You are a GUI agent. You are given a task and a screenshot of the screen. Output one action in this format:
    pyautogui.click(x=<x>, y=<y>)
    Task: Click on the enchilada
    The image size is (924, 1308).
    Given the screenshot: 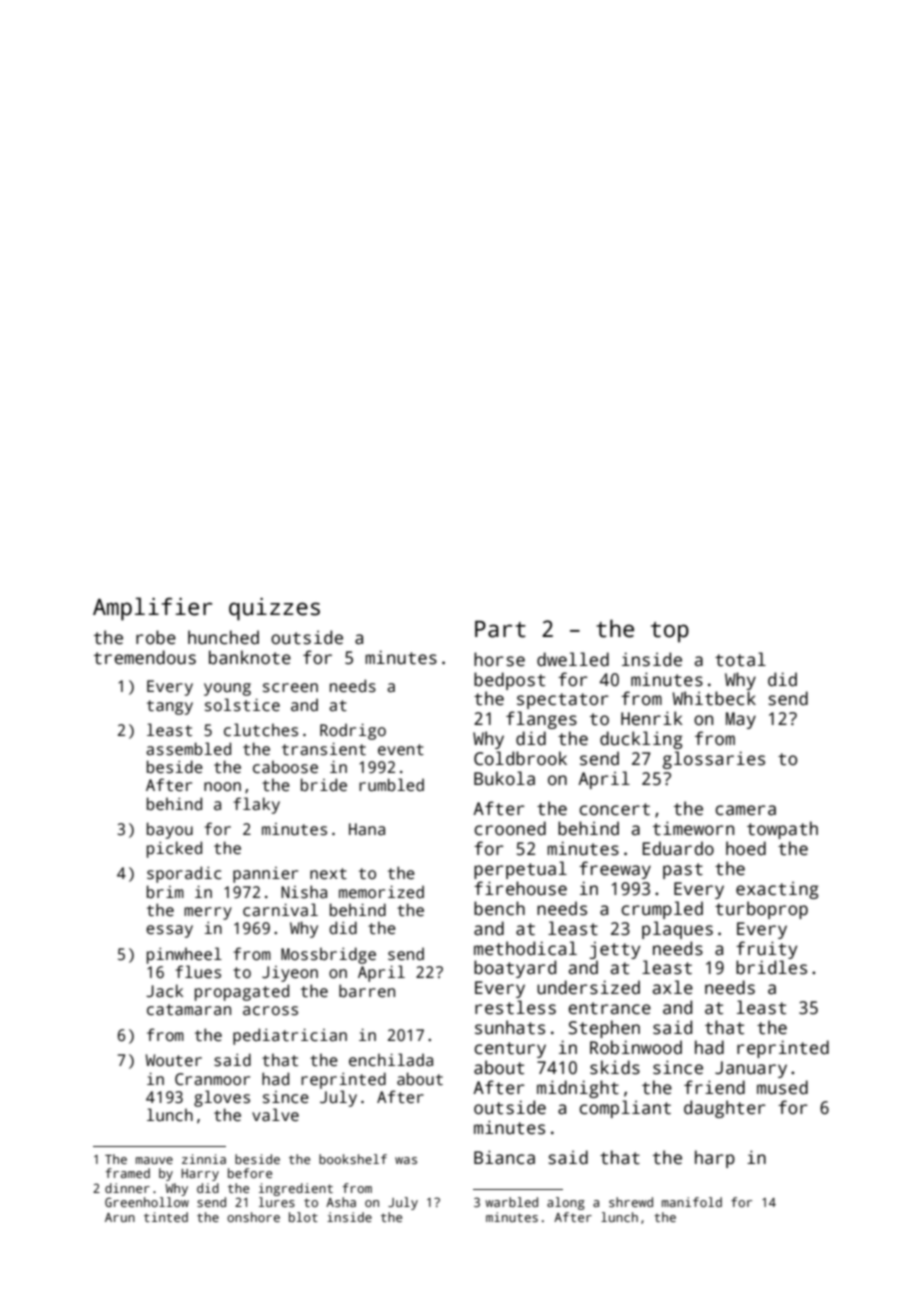 What is the action you would take?
    pyautogui.click(x=391, y=1060)
